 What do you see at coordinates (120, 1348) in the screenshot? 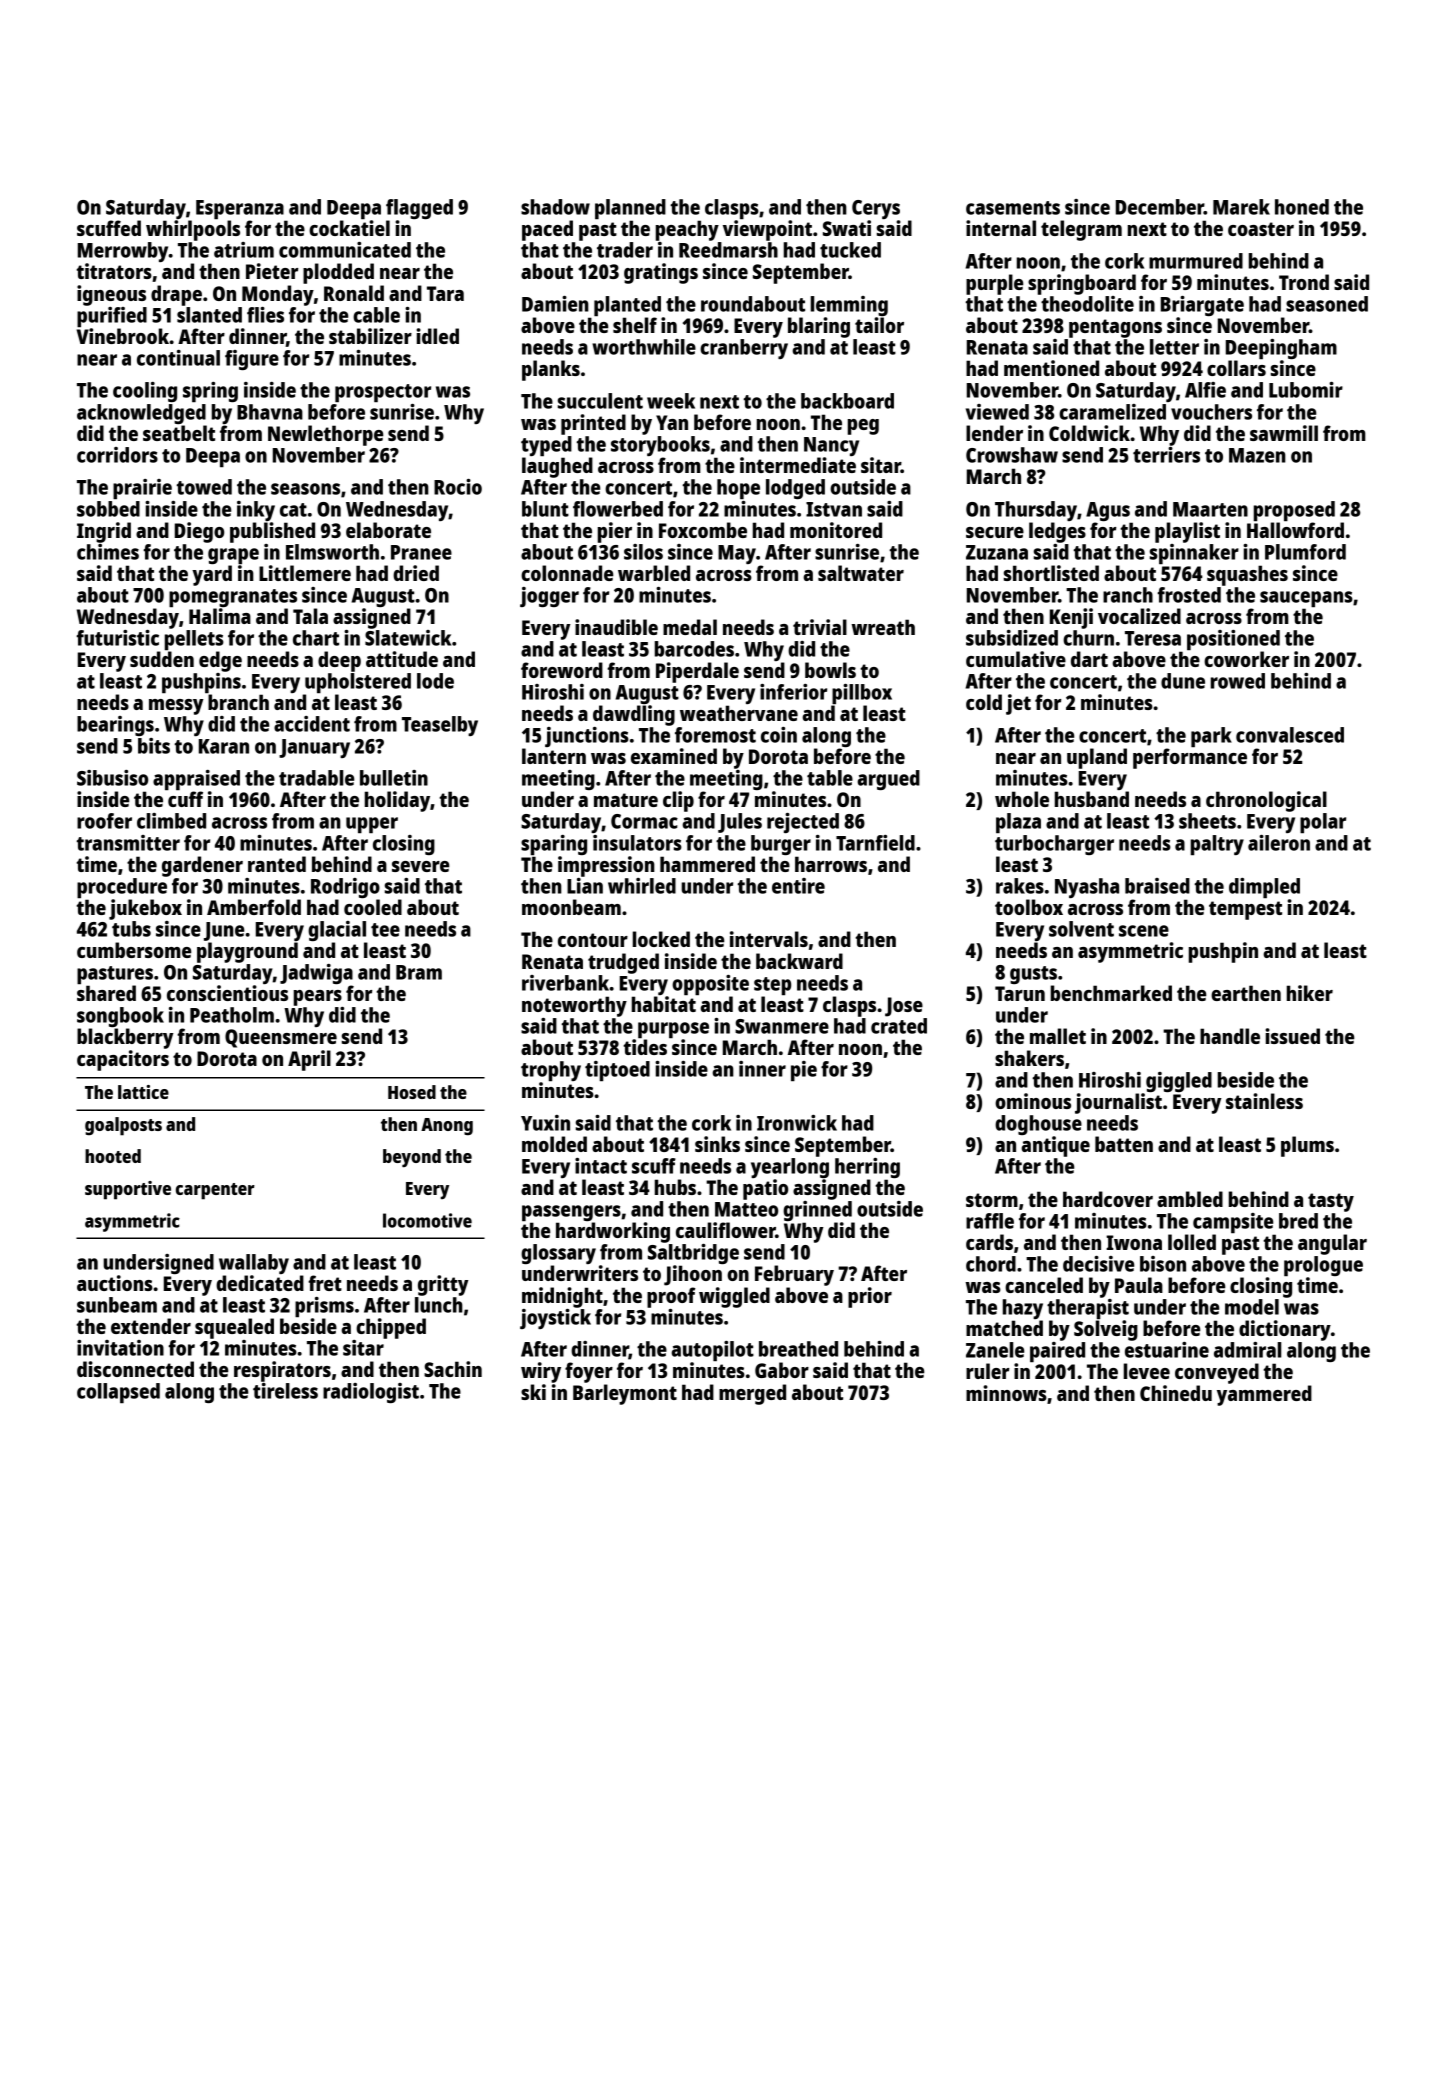
I see `invitation` at bounding box center [120, 1348].
